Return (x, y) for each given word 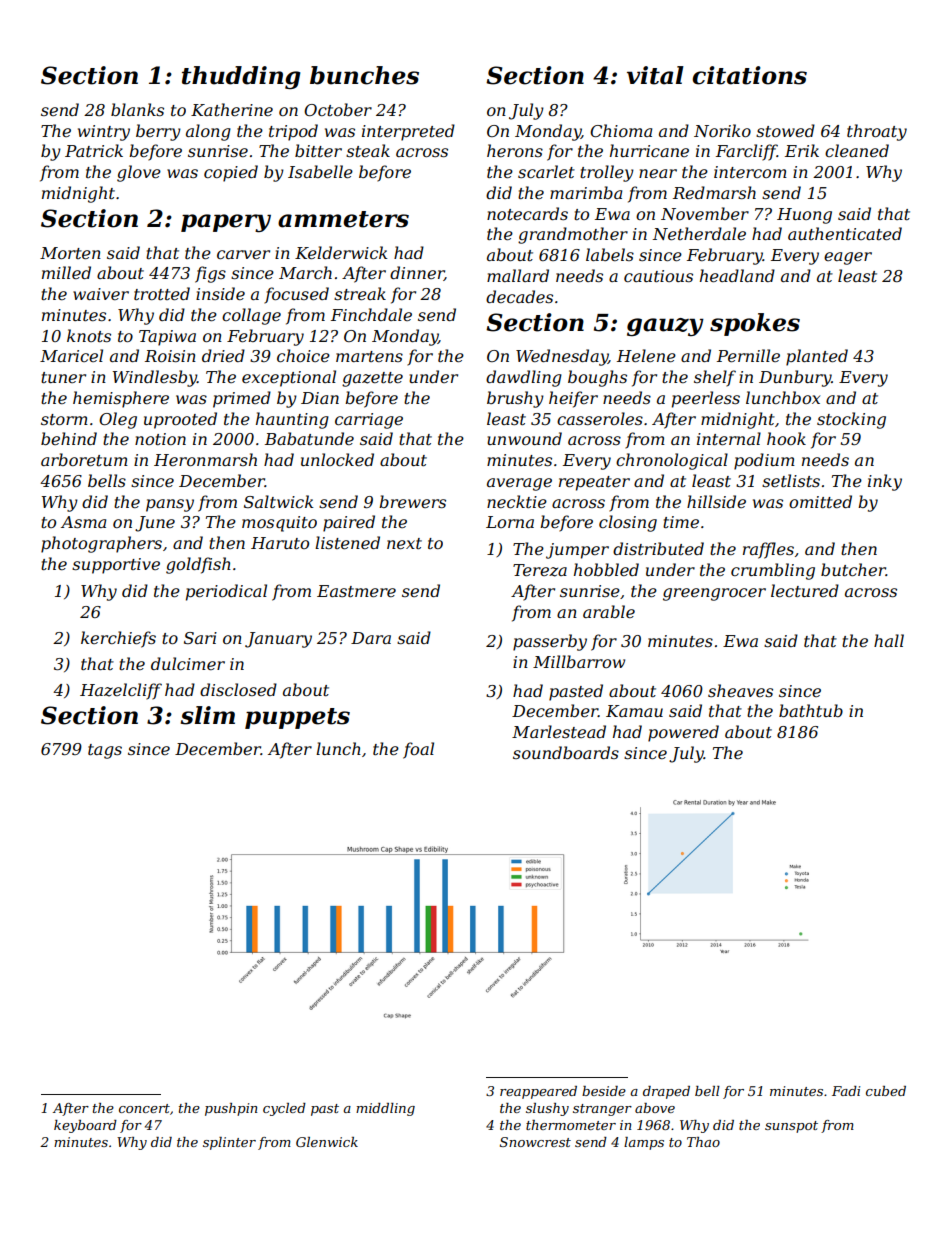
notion (160, 439)
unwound (524, 438)
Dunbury (795, 378)
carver (243, 254)
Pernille (748, 355)
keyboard (85, 1126)
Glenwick (327, 1142)
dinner (417, 273)
